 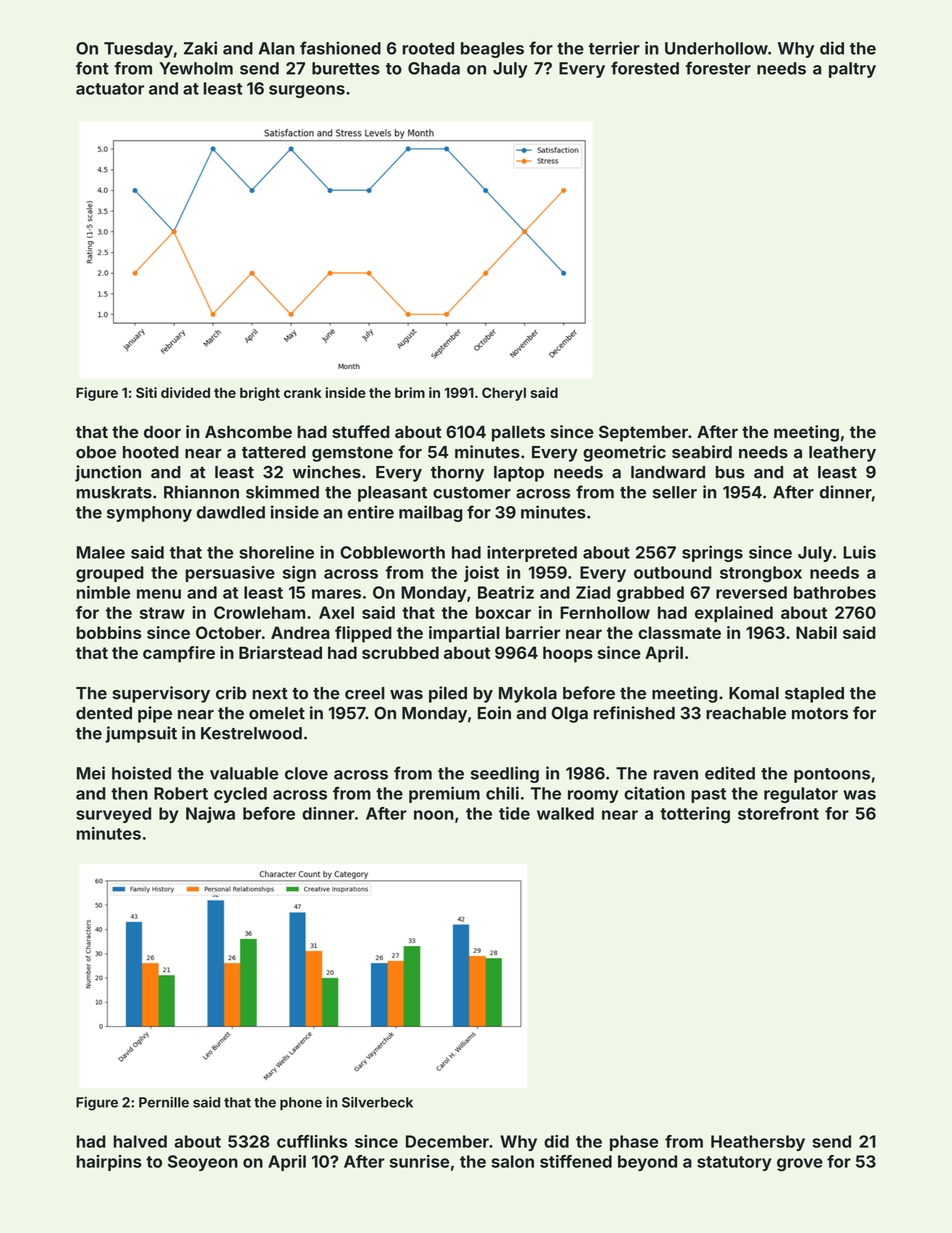 I want to click on sunrise, so click(x=419, y=1161).
